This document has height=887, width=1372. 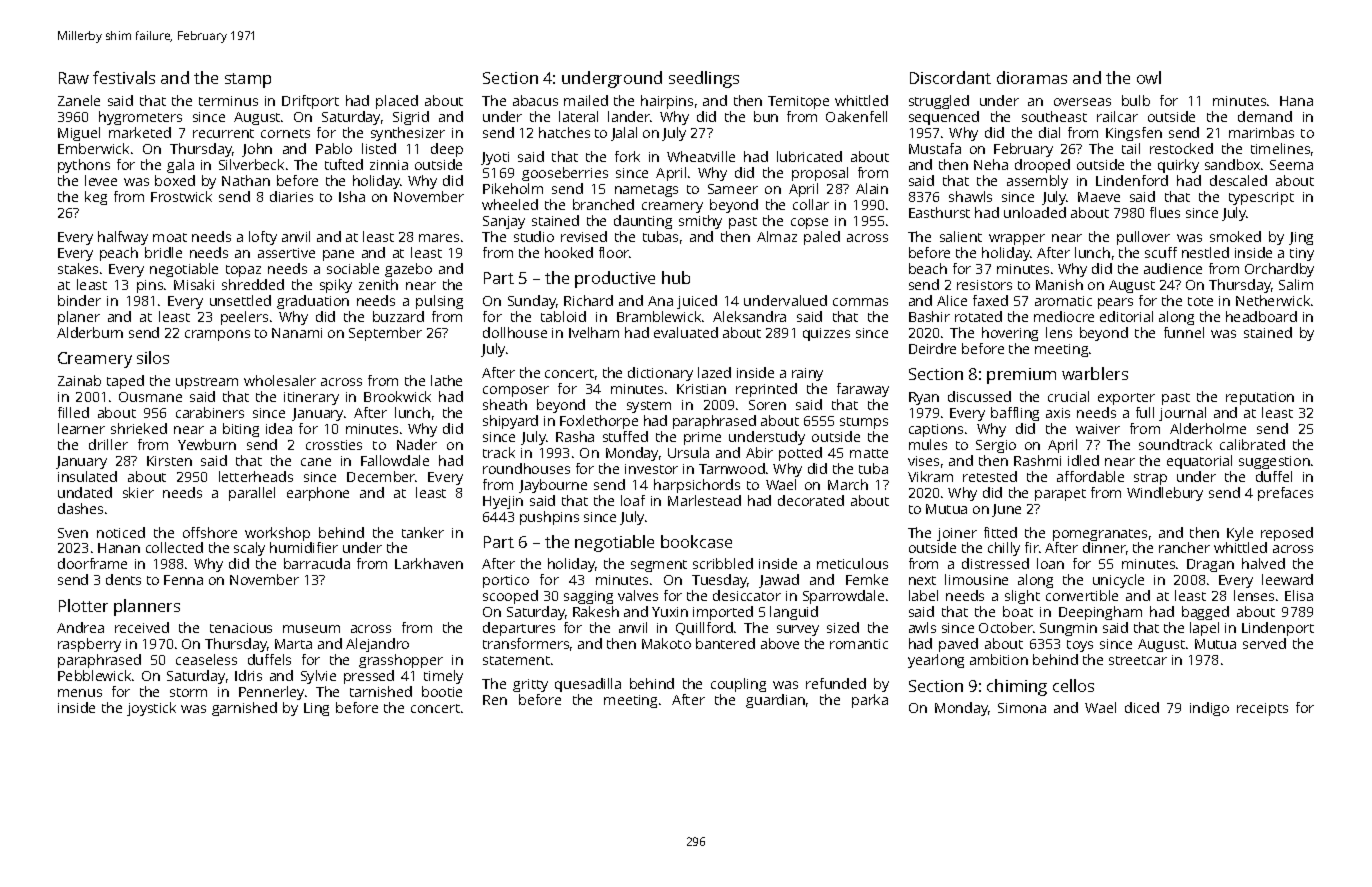 What do you see at coordinates (1274, 462) in the document?
I see `suggestion` at bounding box center [1274, 462].
